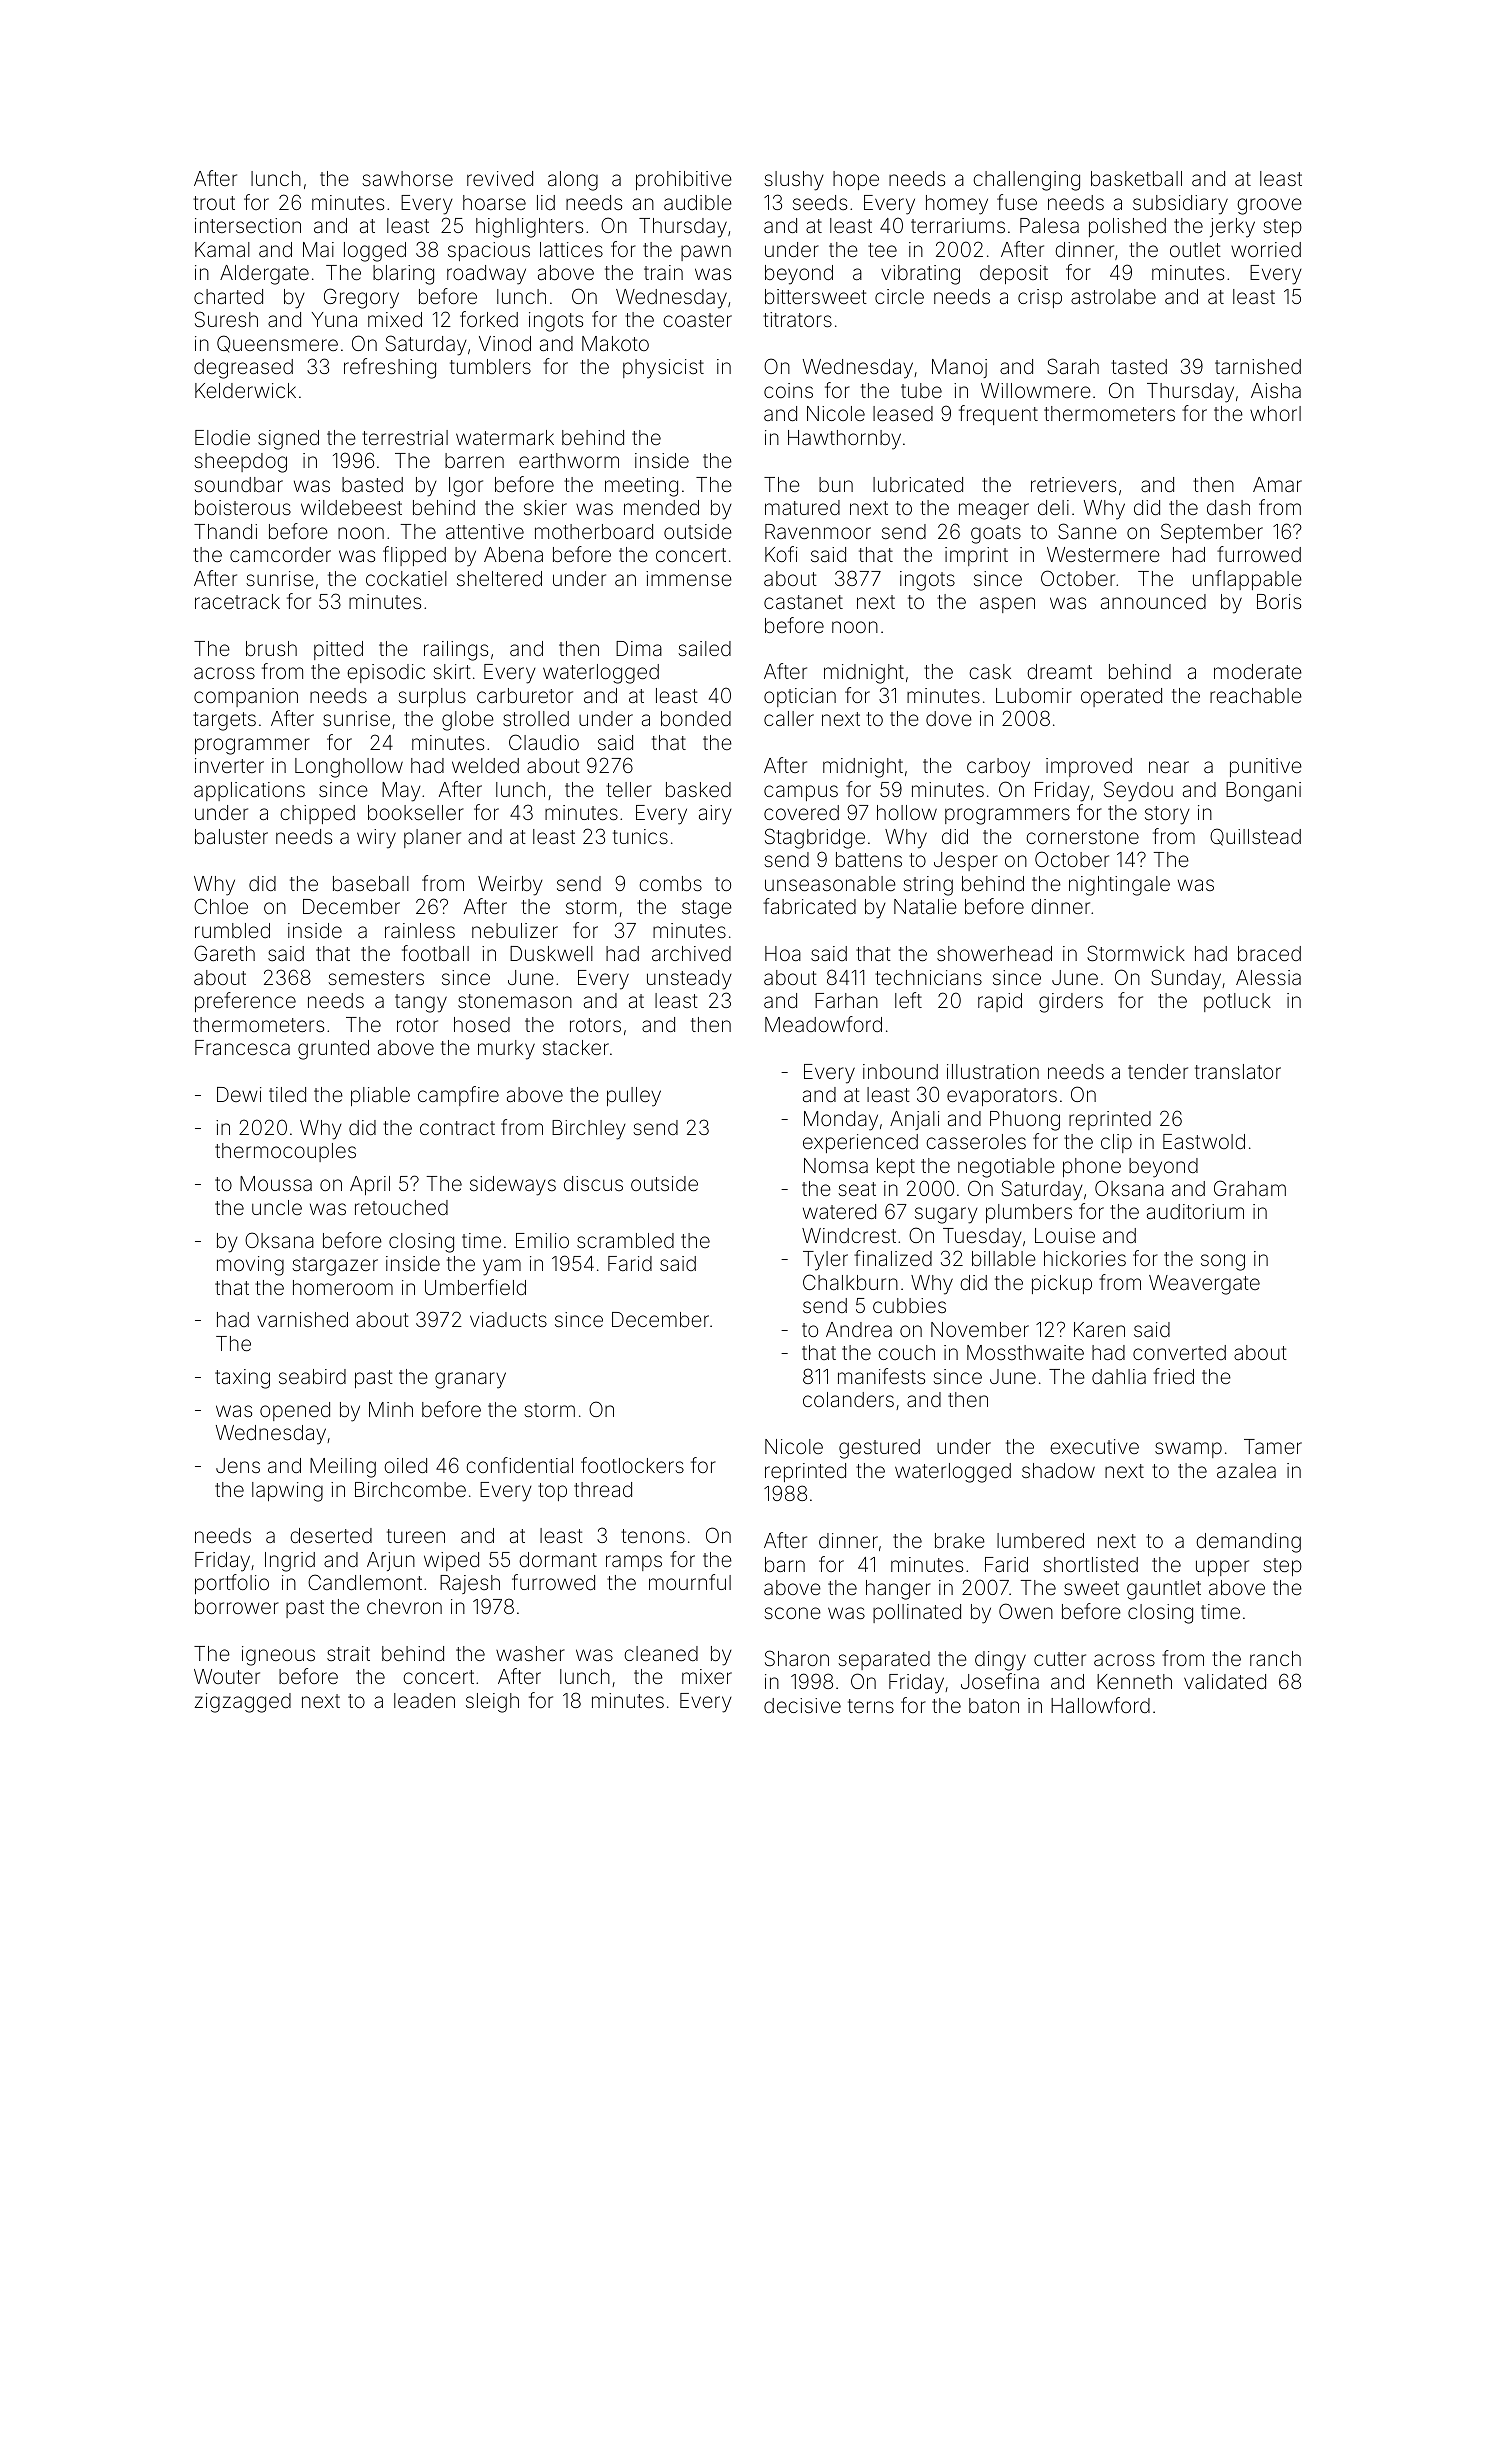 The height and width of the screenshot is (2464, 1496). Describe the element at coordinates (1071, 1003) in the screenshot. I see `girders` at that location.
